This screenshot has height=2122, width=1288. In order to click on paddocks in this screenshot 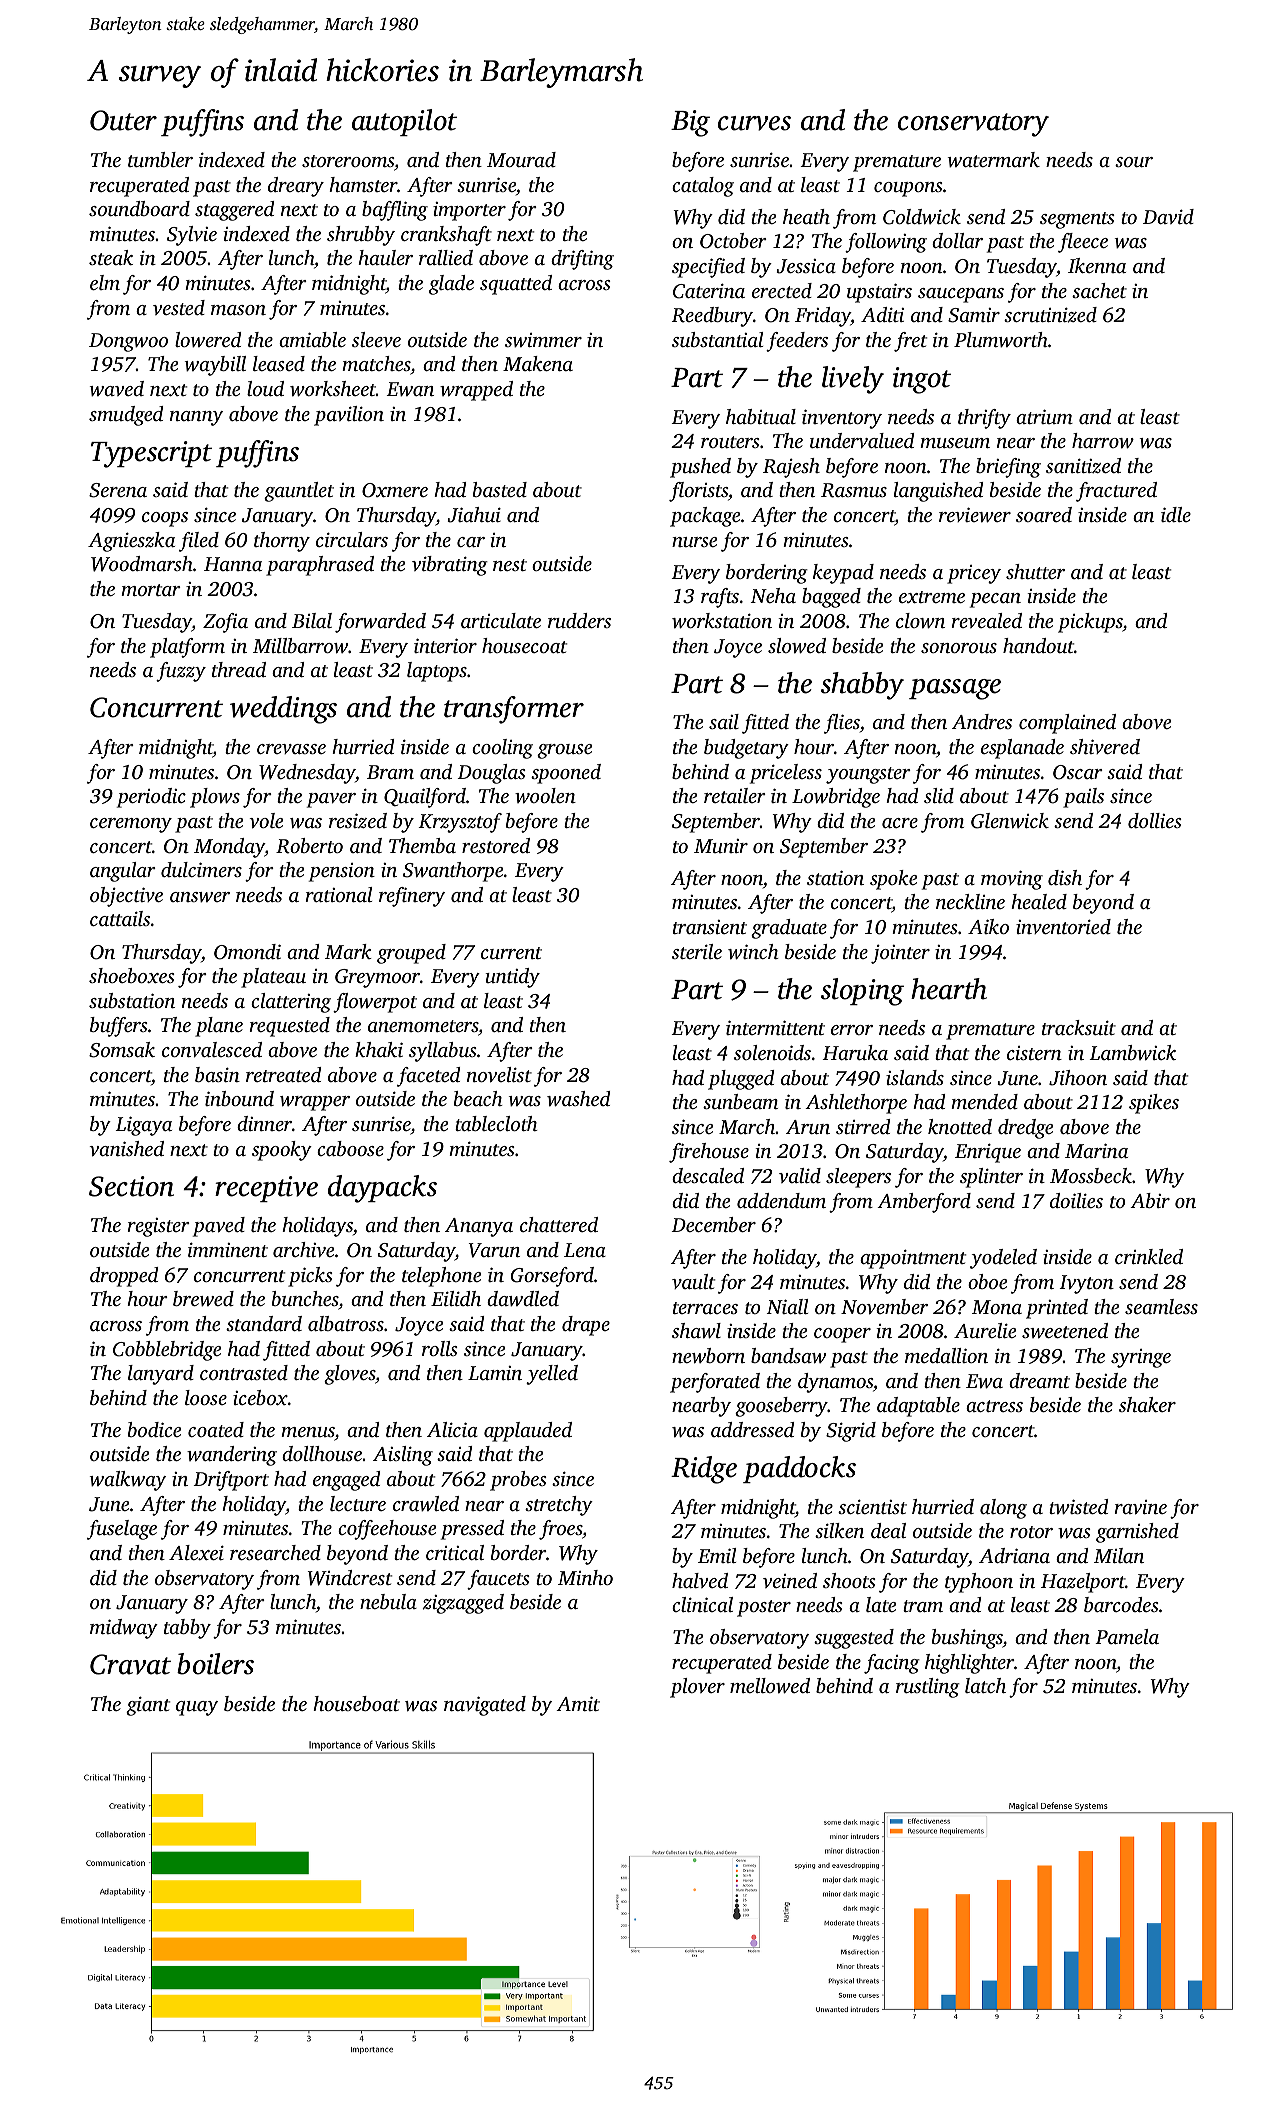, I will do `click(799, 1469)`.
